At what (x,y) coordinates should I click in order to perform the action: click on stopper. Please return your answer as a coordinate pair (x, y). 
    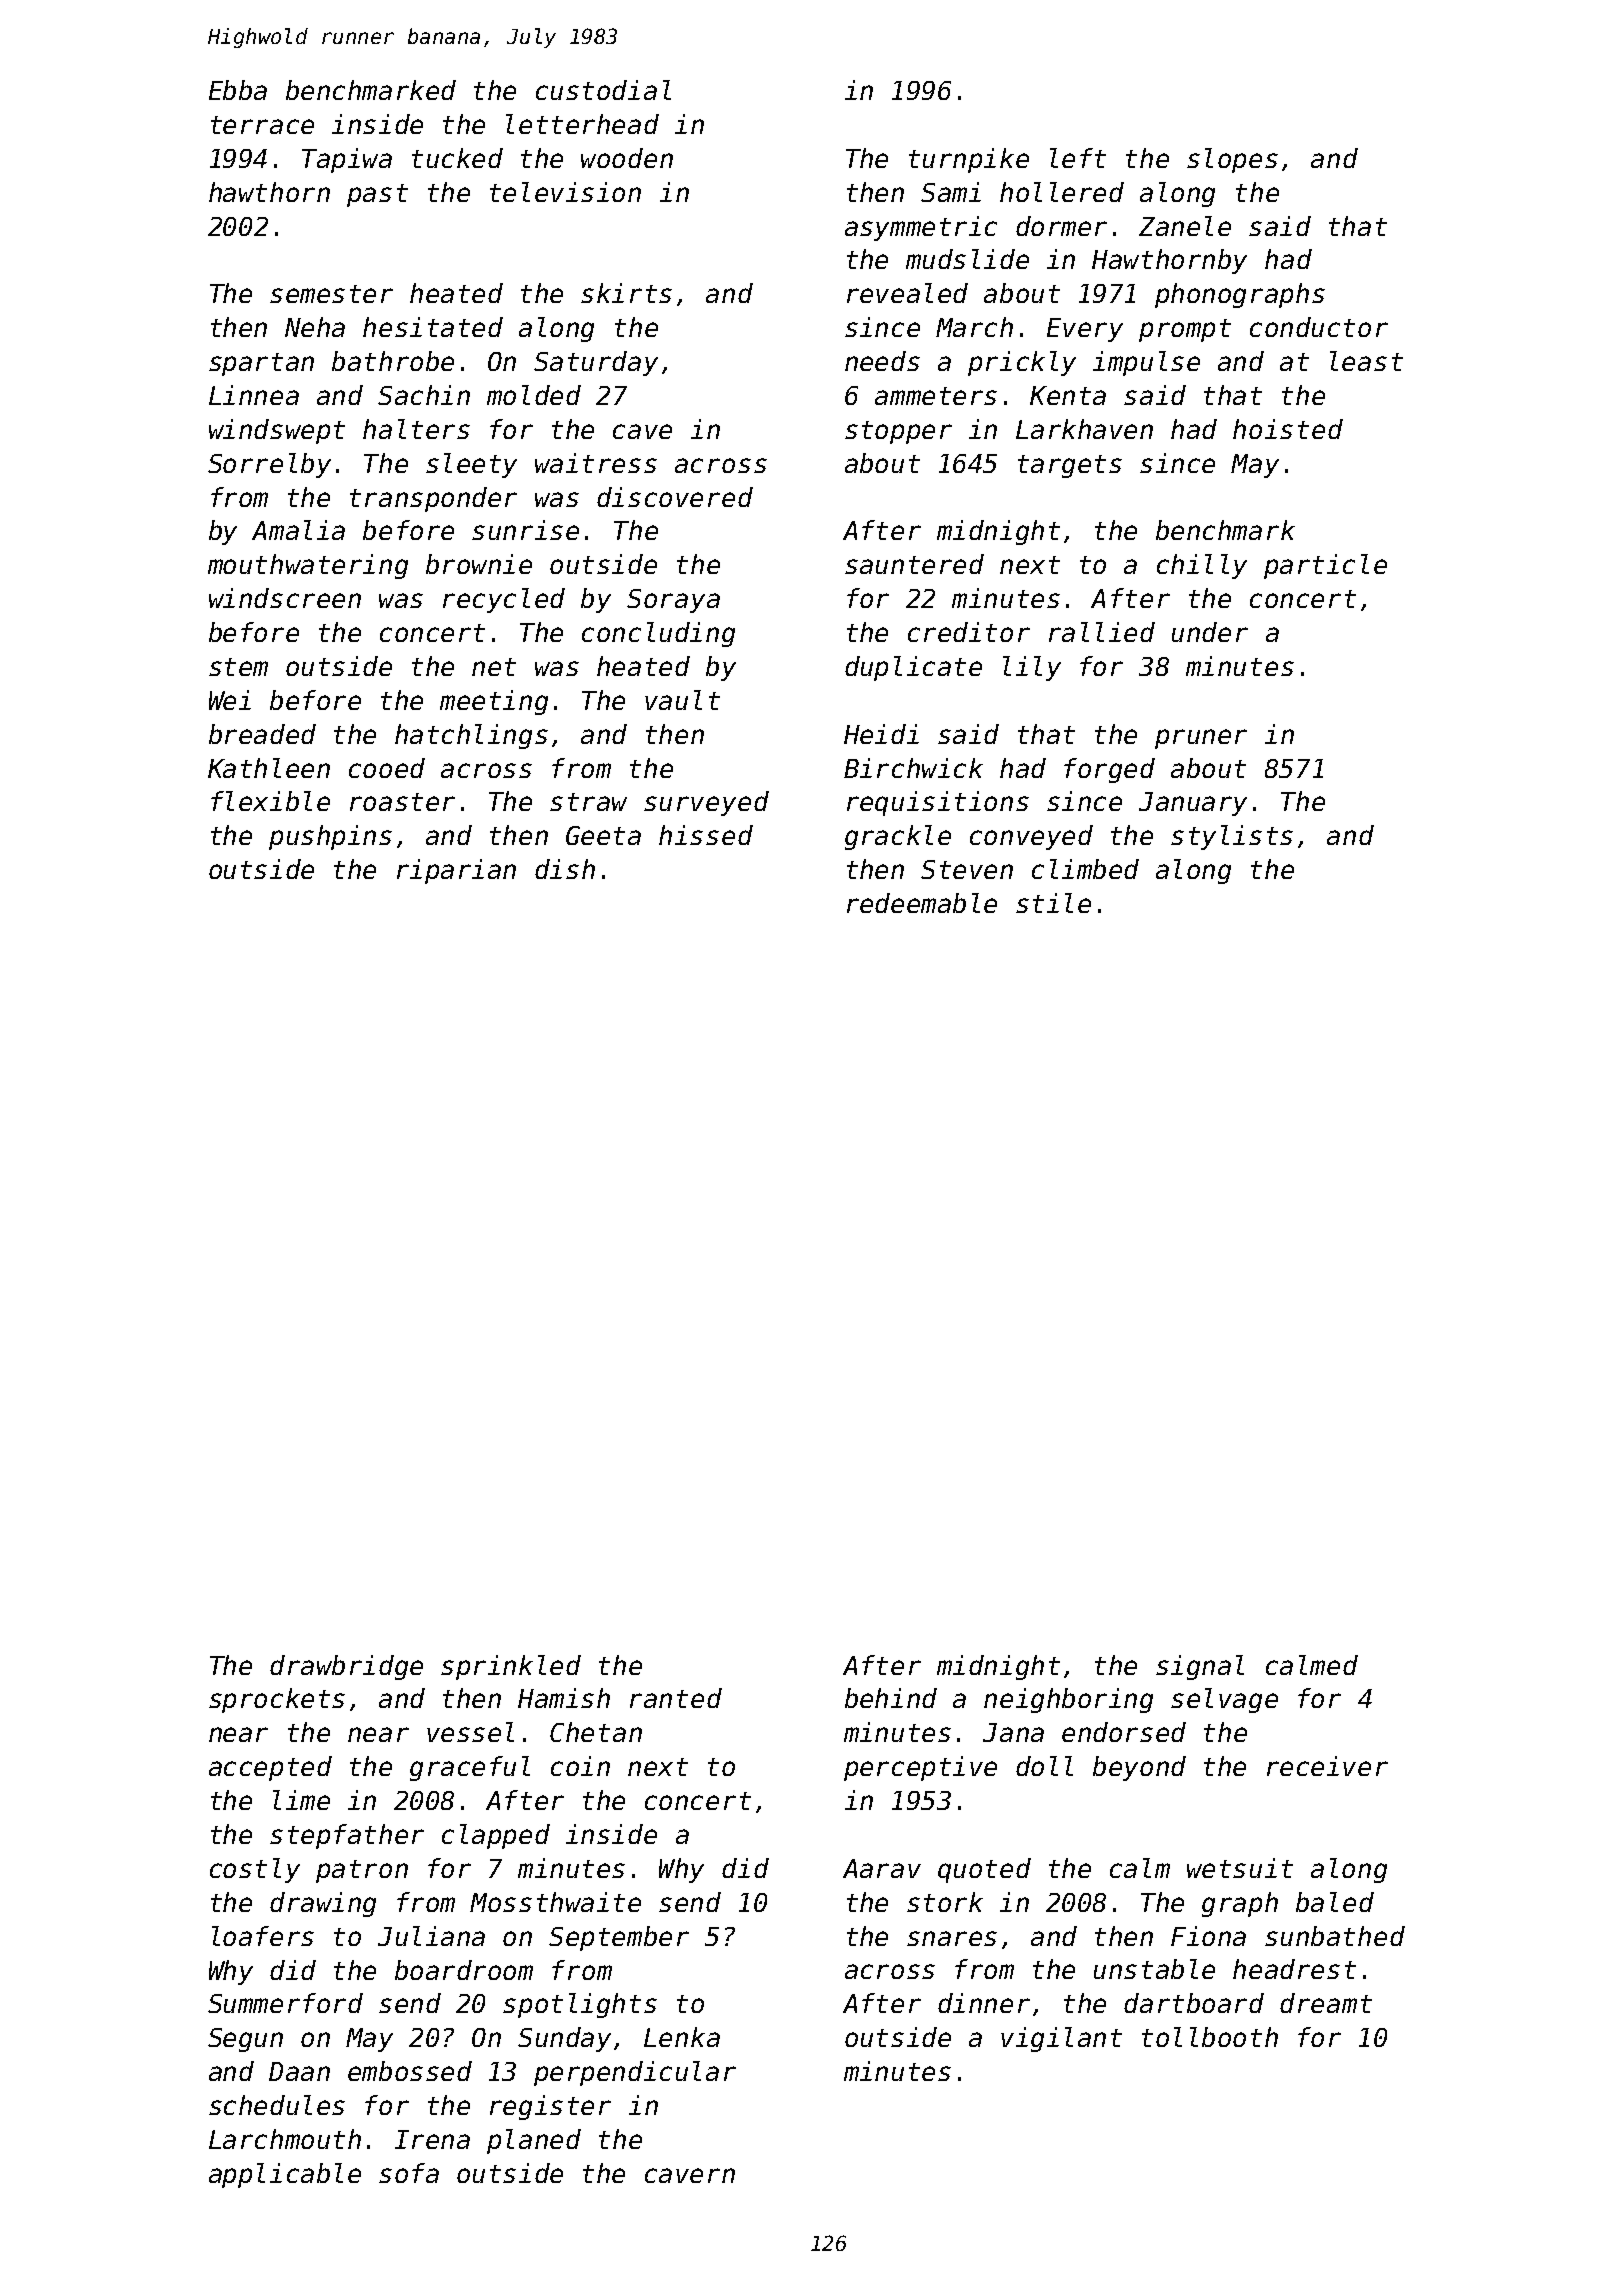
    Looking at the image, I should click on (898, 432).
